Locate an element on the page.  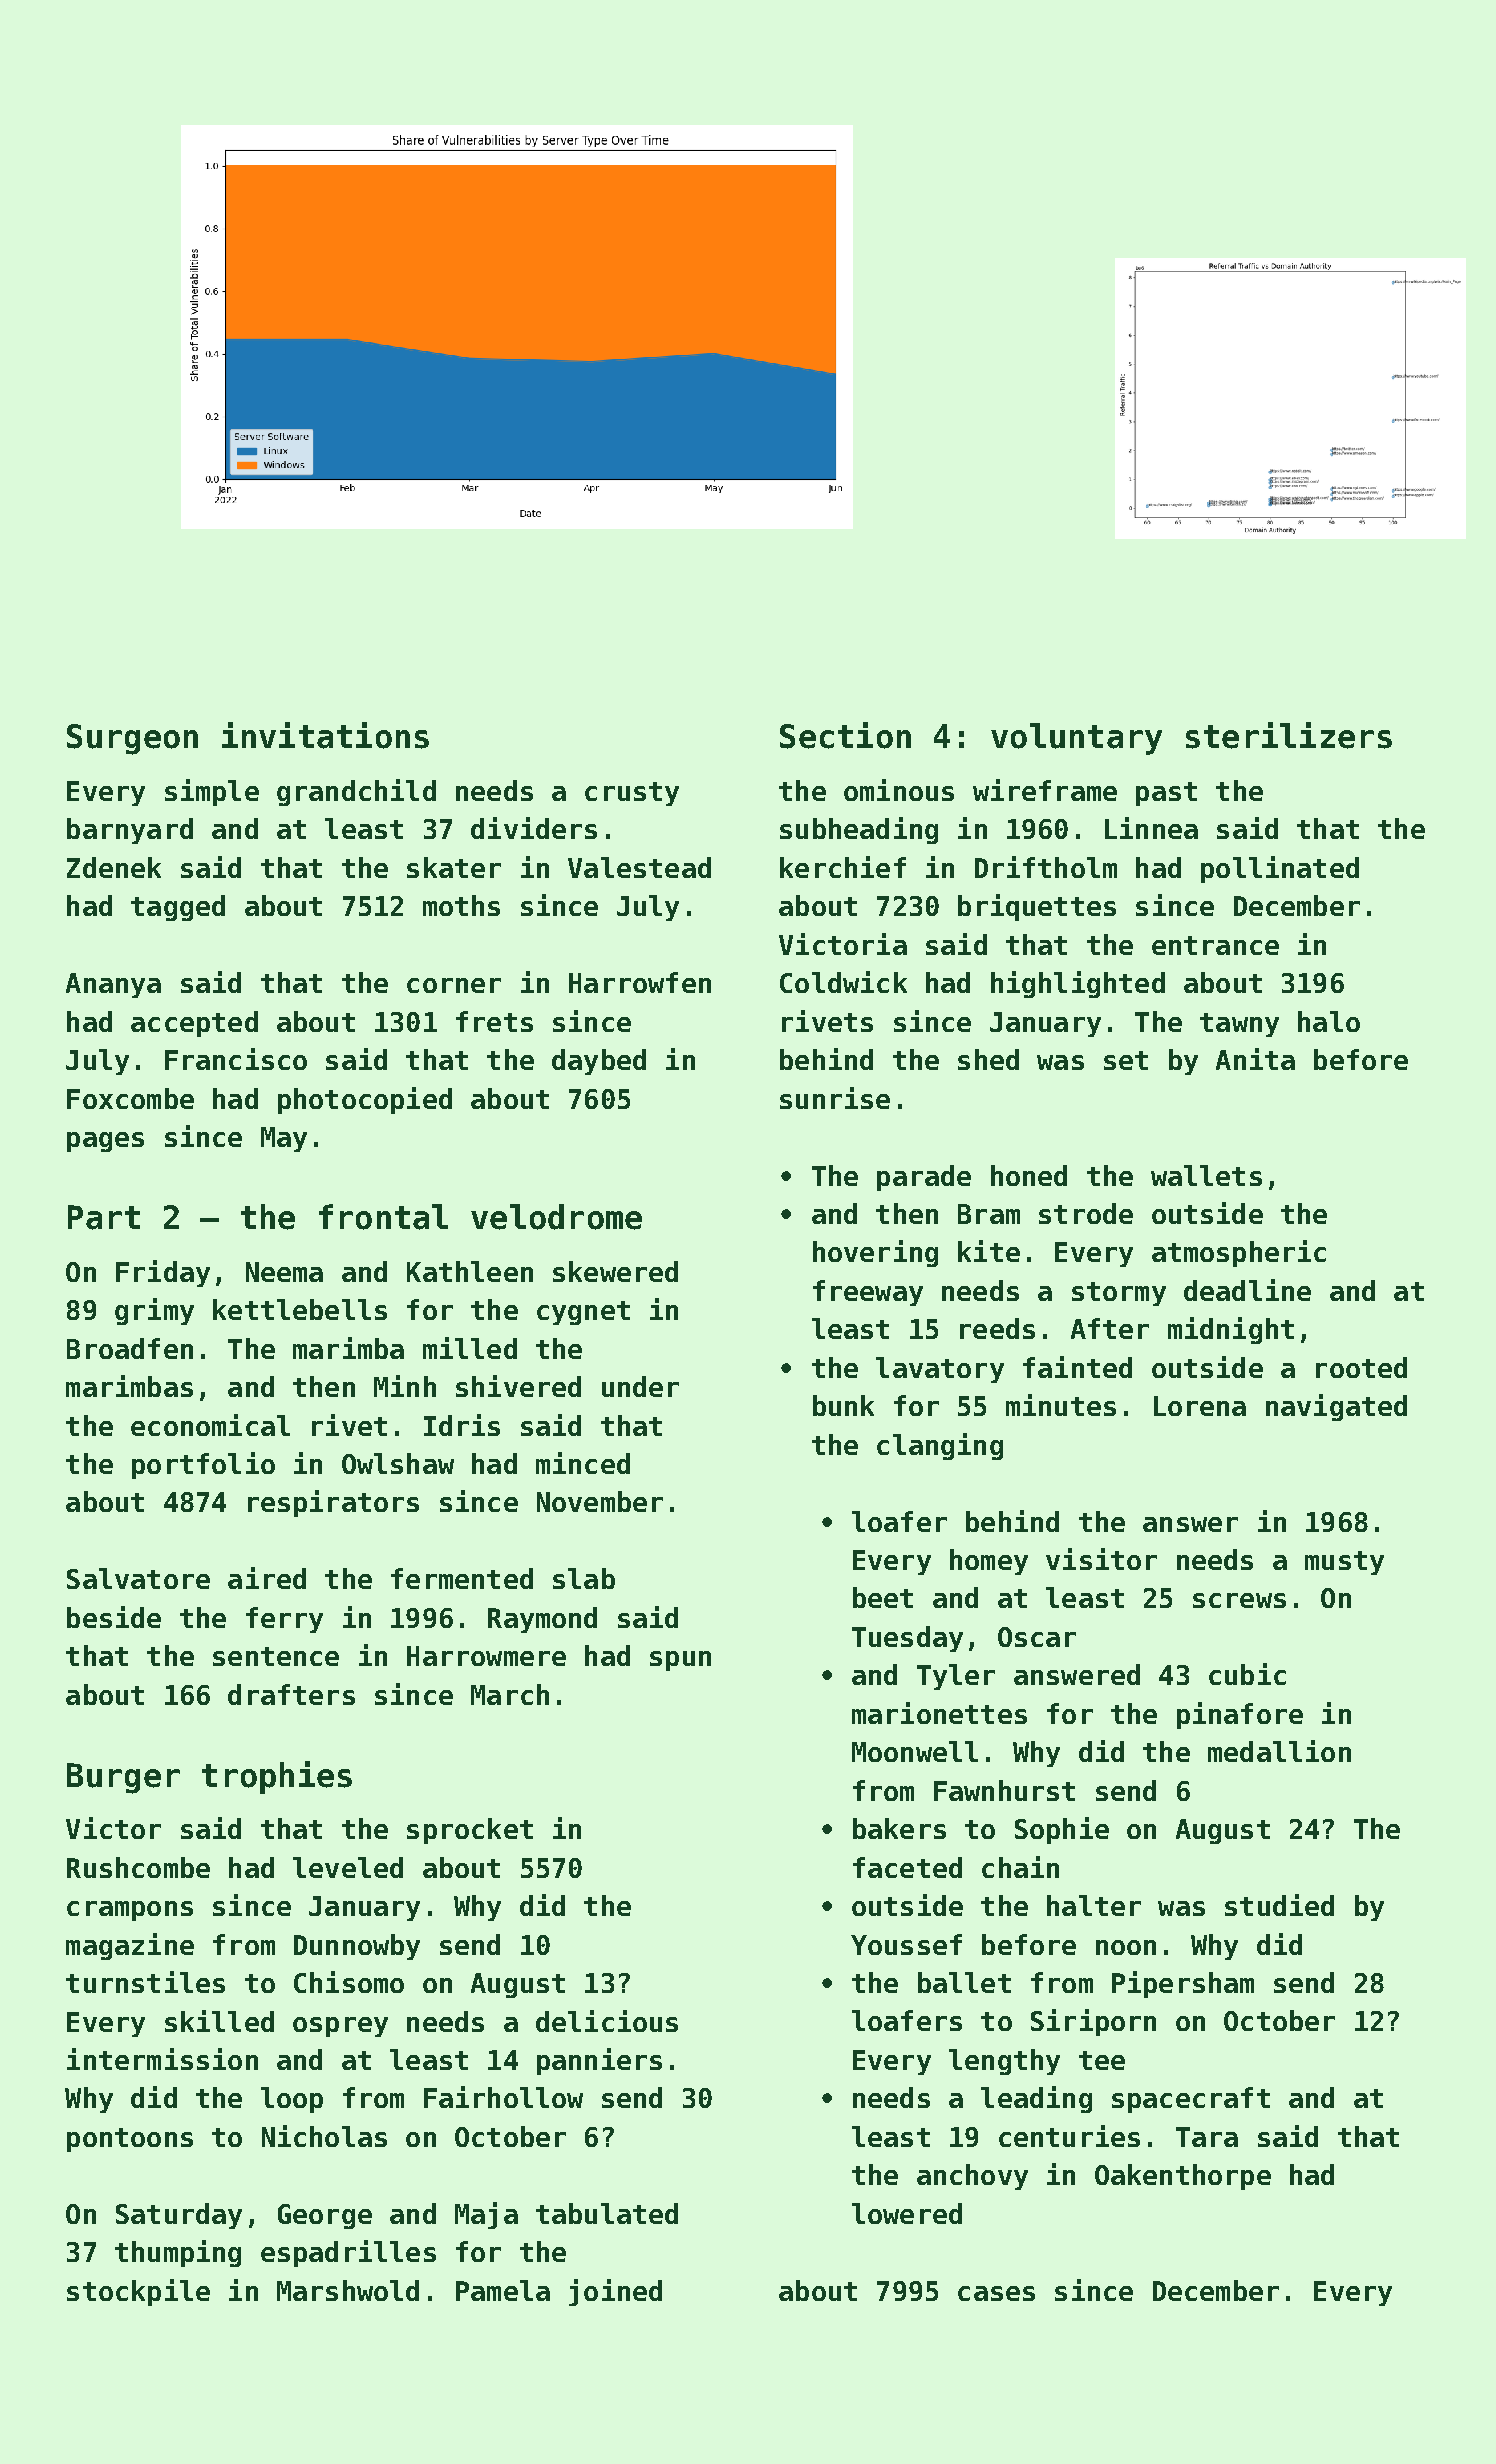
George is located at coordinates (325, 2216).
